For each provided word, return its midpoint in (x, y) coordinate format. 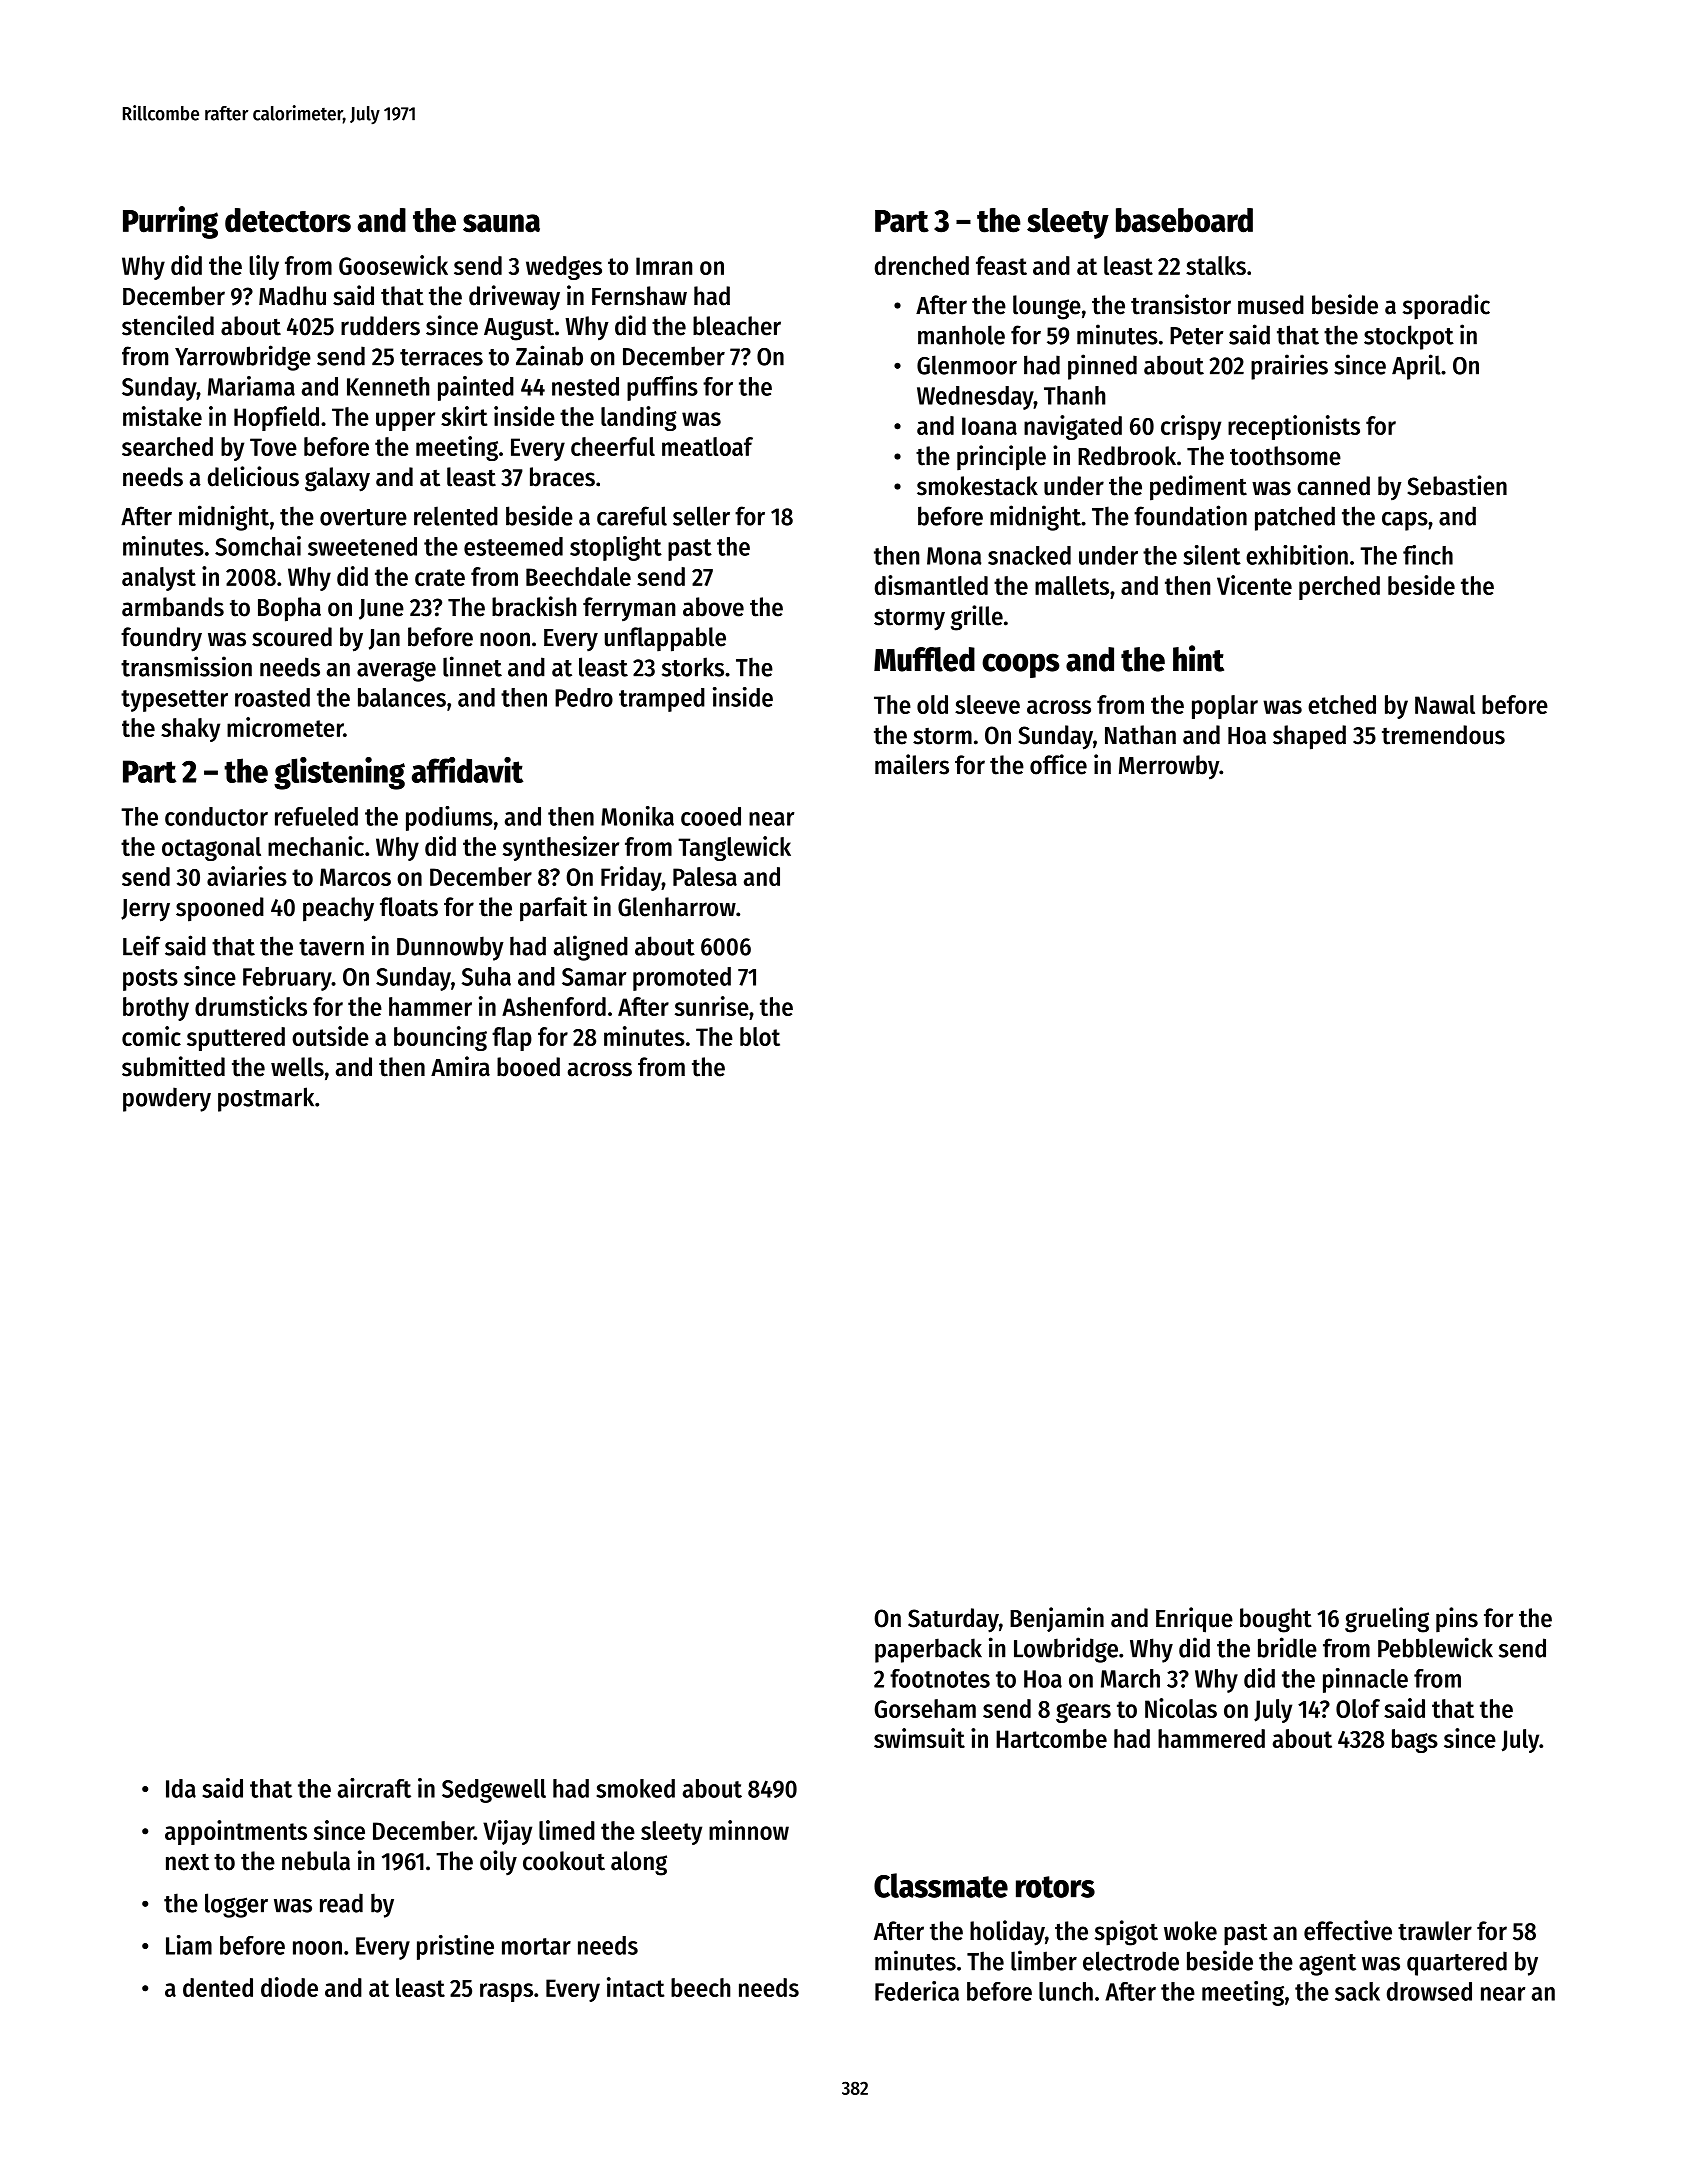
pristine (455, 1947)
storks (693, 667)
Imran (664, 266)
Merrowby (1169, 767)
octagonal (211, 849)
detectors (288, 220)
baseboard (1184, 220)
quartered (1457, 1963)
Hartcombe (1051, 1738)
